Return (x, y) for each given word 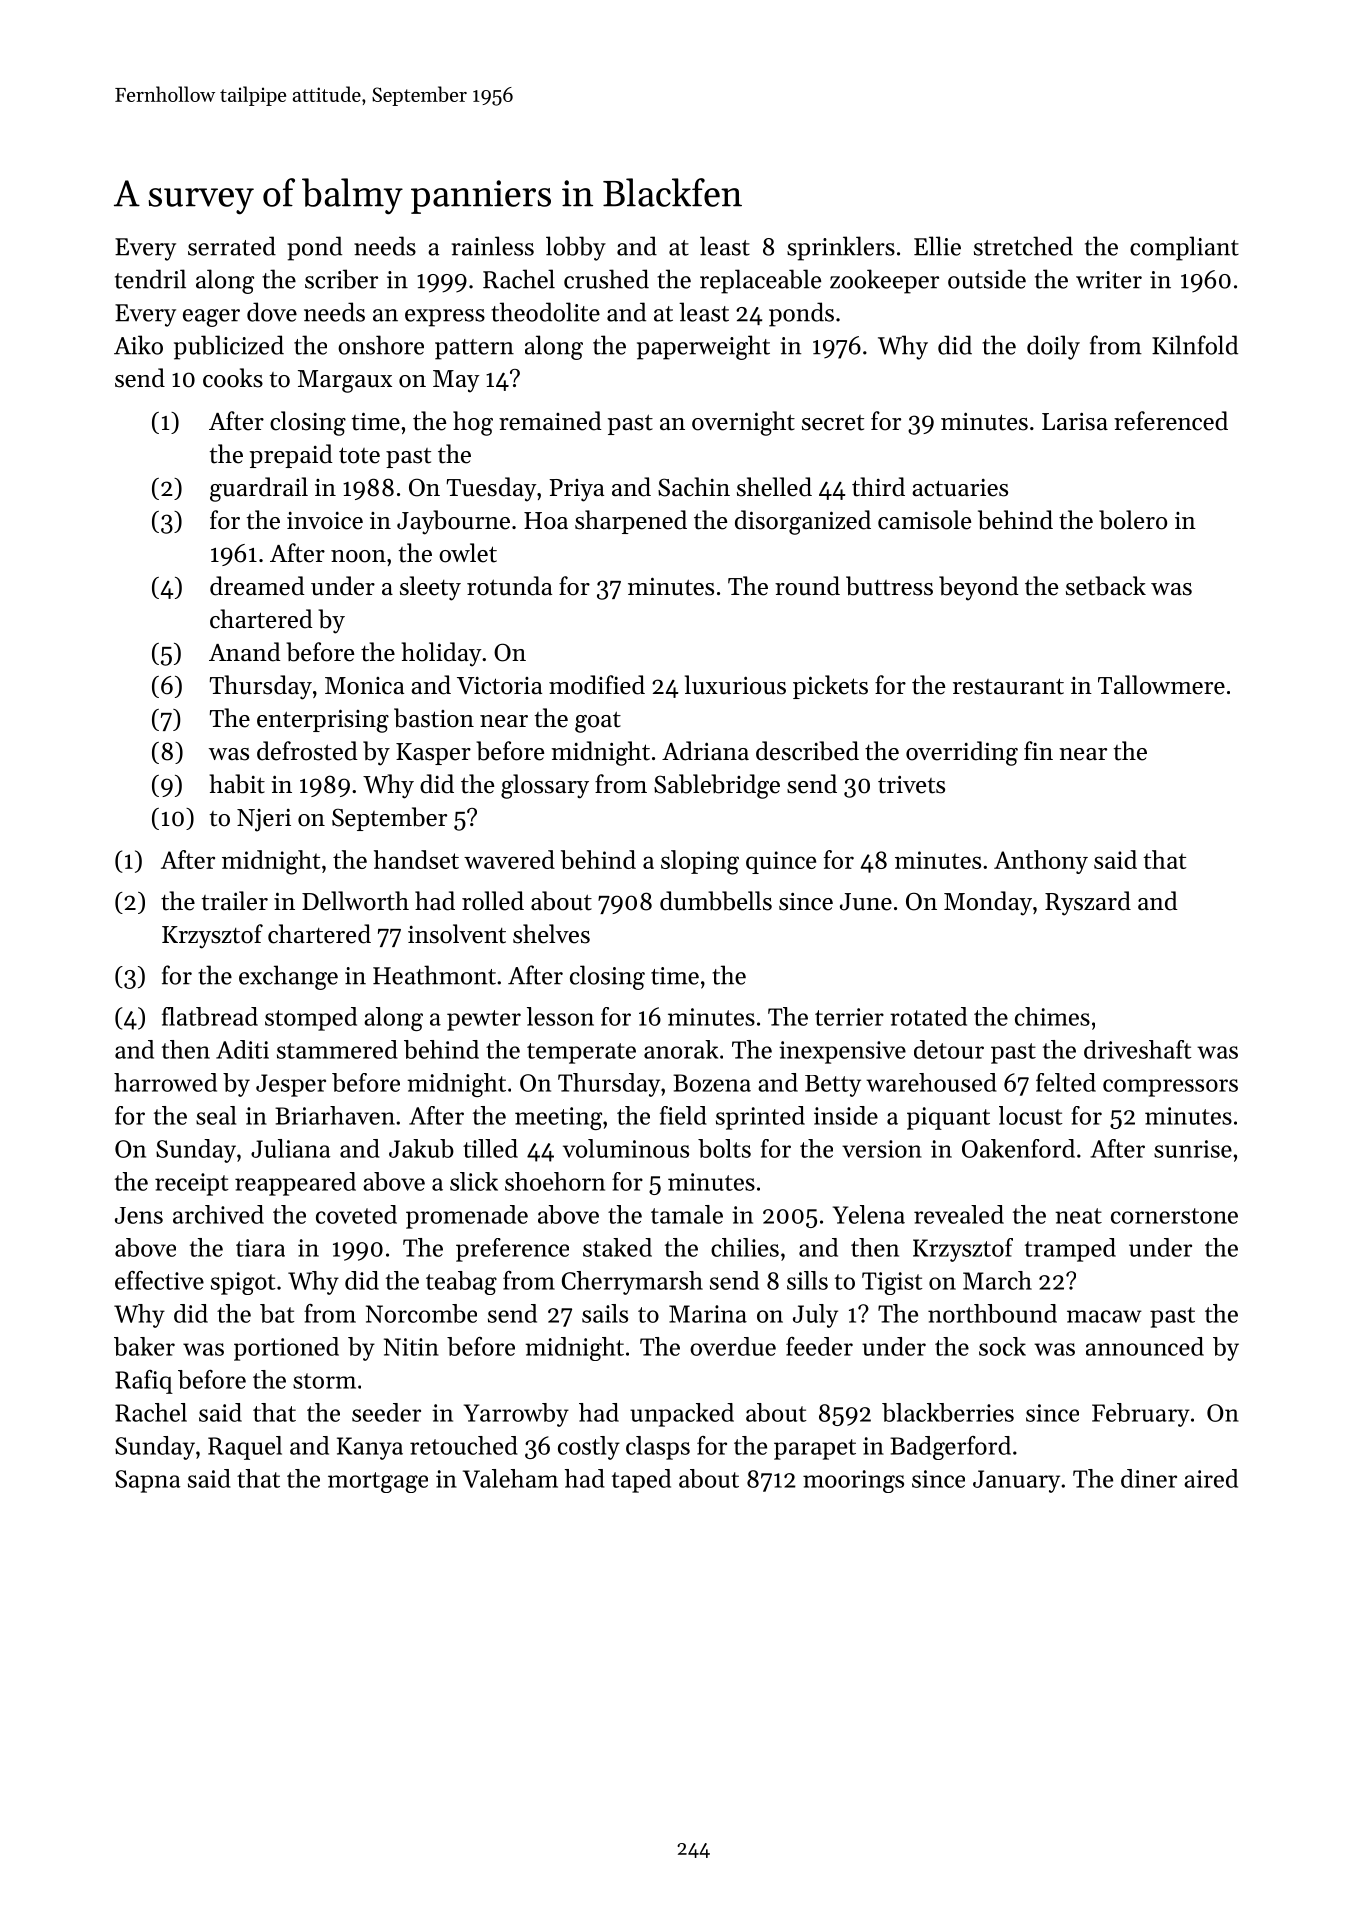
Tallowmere (1161, 685)
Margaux (345, 381)
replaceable (760, 281)
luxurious (735, 685)
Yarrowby (516, 1415)
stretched (1023, 246)
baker (144, 1346)
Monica (364, 686)
